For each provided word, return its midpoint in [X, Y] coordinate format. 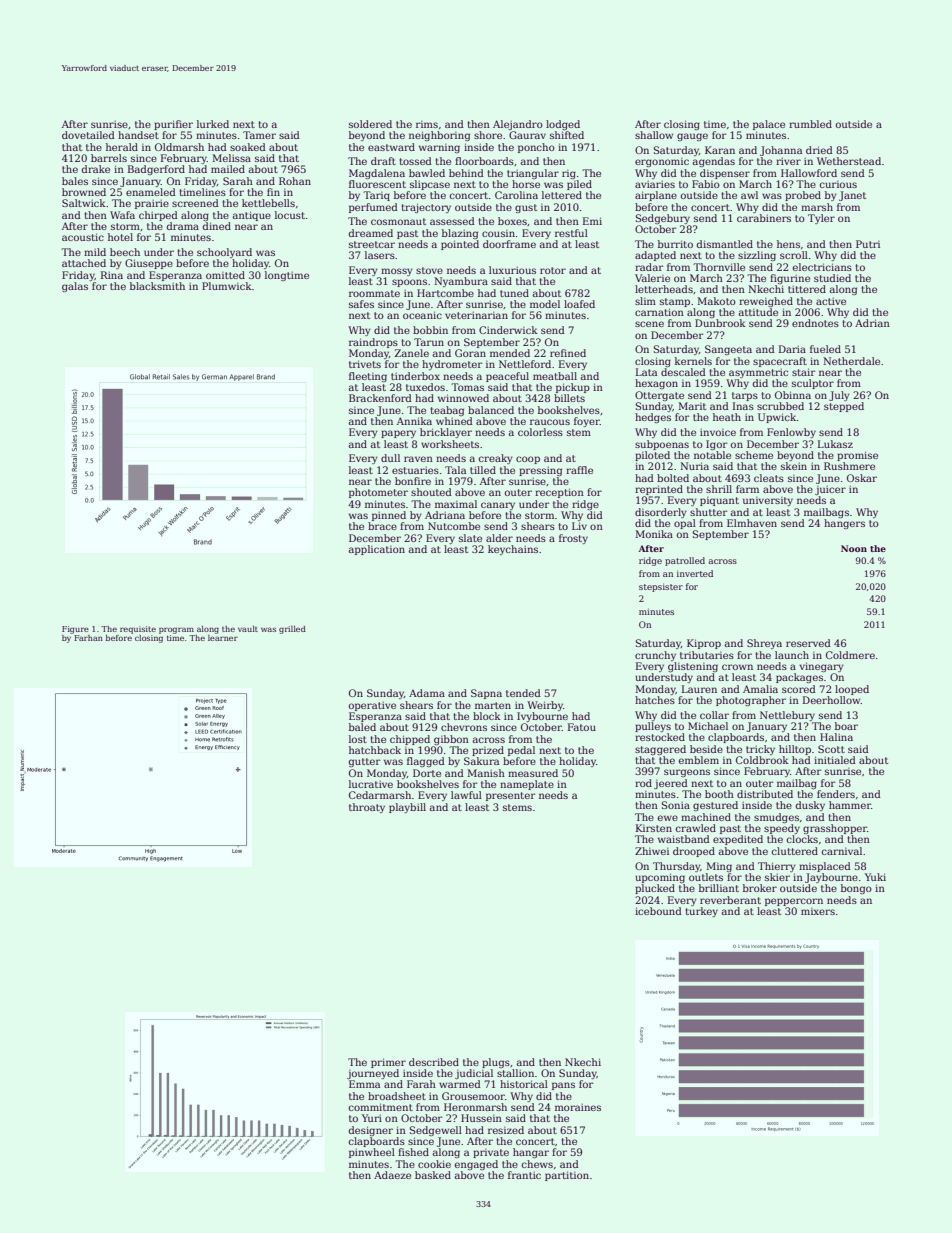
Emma [364, 1084]
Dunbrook [720, 323]
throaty [367, 808]
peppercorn [794, 902]
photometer [378, 493]
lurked [213, 124]
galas [75, 287]
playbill [407, 808]
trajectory [426, 208]
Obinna [793, 395]
